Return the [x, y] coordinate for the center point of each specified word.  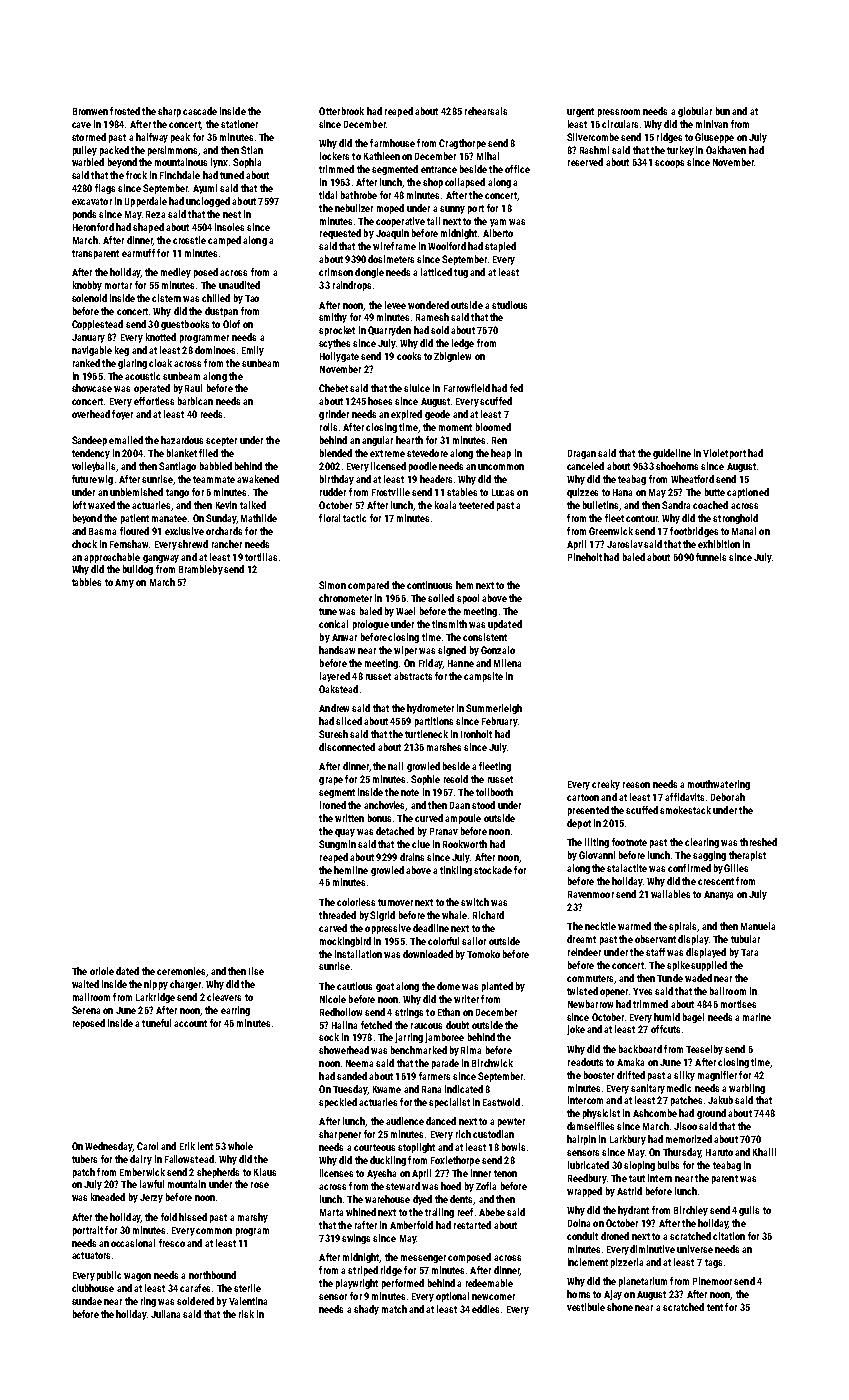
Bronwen [90, 111]
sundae [87, 1301]
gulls [749, 1211]
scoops [669, 164]
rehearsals [486, 111]
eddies [485, 1309]
